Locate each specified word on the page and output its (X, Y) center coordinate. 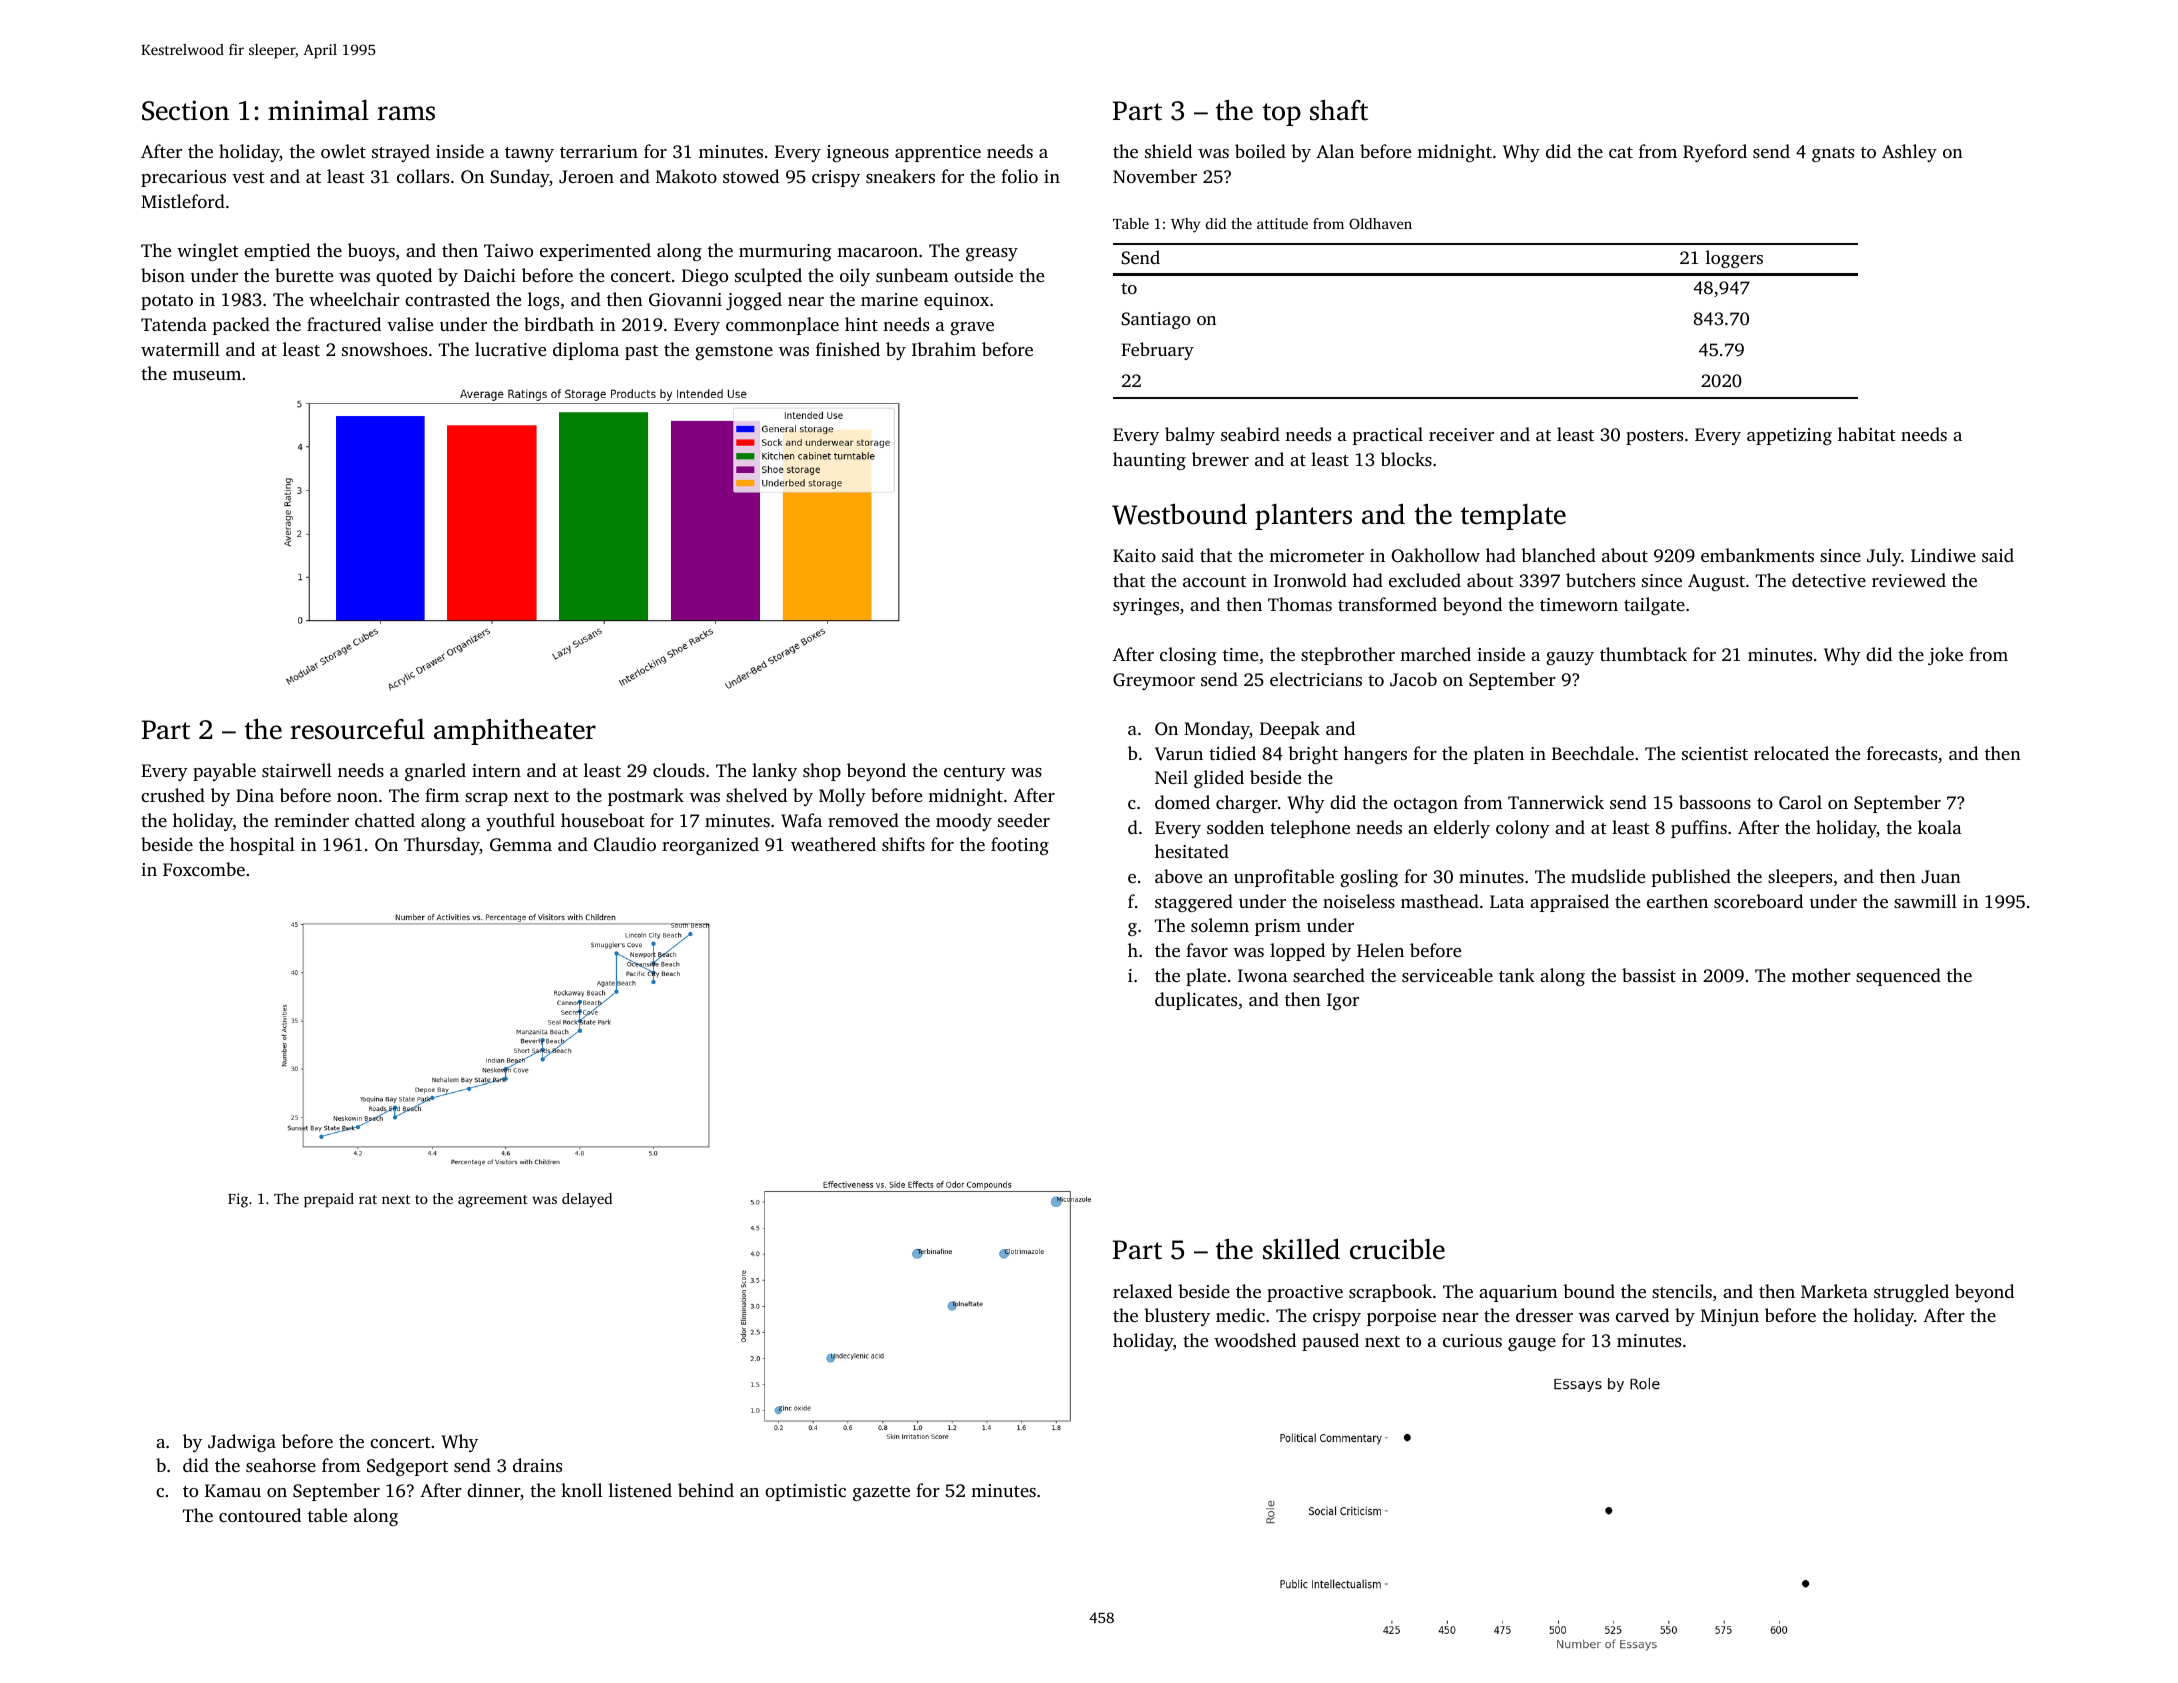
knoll (581, 1490)
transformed (1387, 604)
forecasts (1902, 753)
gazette (881, 1493)
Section (185, 110)
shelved (756, 795)
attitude (1282, 223)
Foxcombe (204, 869)
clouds (679, 770)
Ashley (1909, 153)
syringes (1146, 606)
